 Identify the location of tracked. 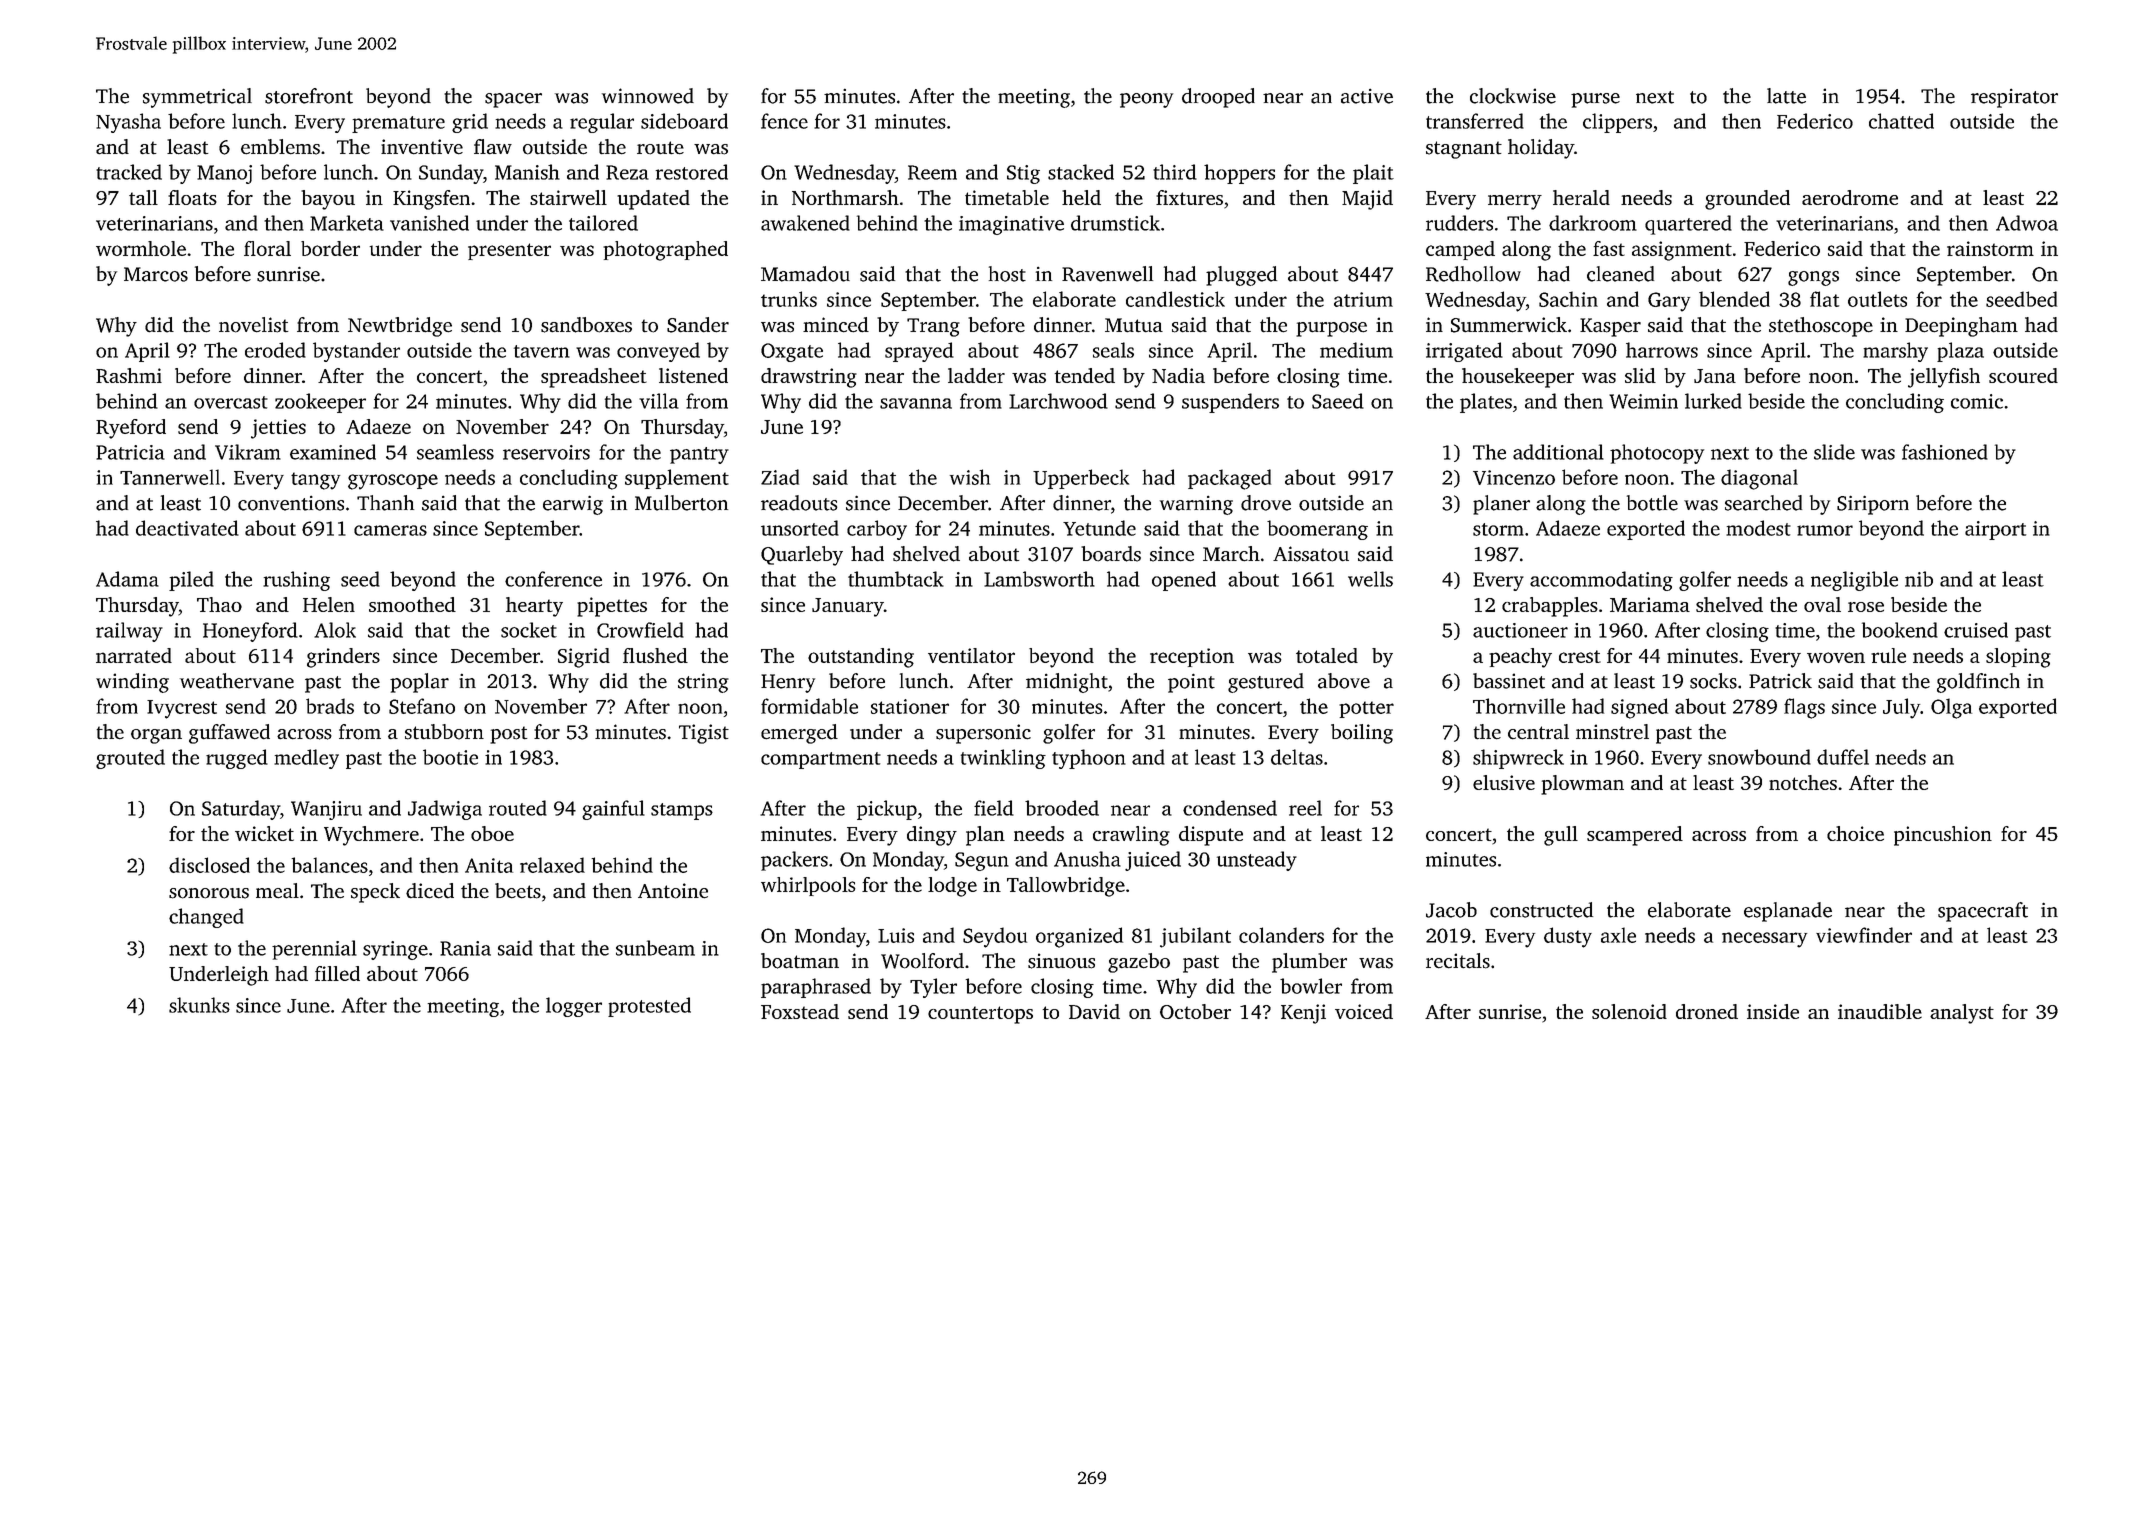
(129, 172).
